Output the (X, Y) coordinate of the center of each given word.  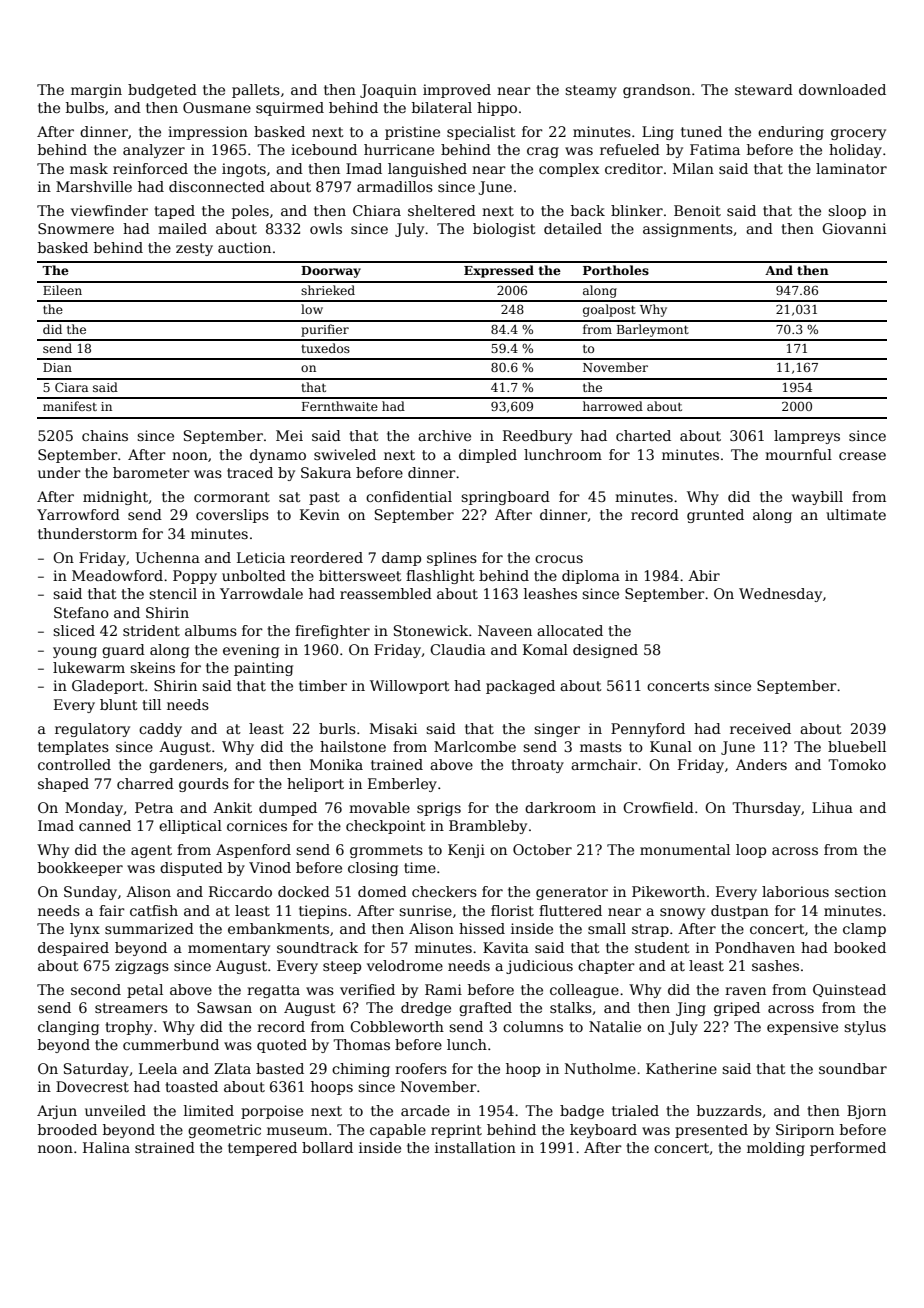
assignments (688, 230)
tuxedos (325, 348)
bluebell (857, 746)
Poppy (195, 577)
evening (251, 651)
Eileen (62, 290)
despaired (73, 949)
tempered (262, 1149)
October (542, 849)
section (860, 891)
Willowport (410, 687)
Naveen (505, 630)
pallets (256, 91)
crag (543, 152)
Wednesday (780, 595)
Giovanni (854, 228)
